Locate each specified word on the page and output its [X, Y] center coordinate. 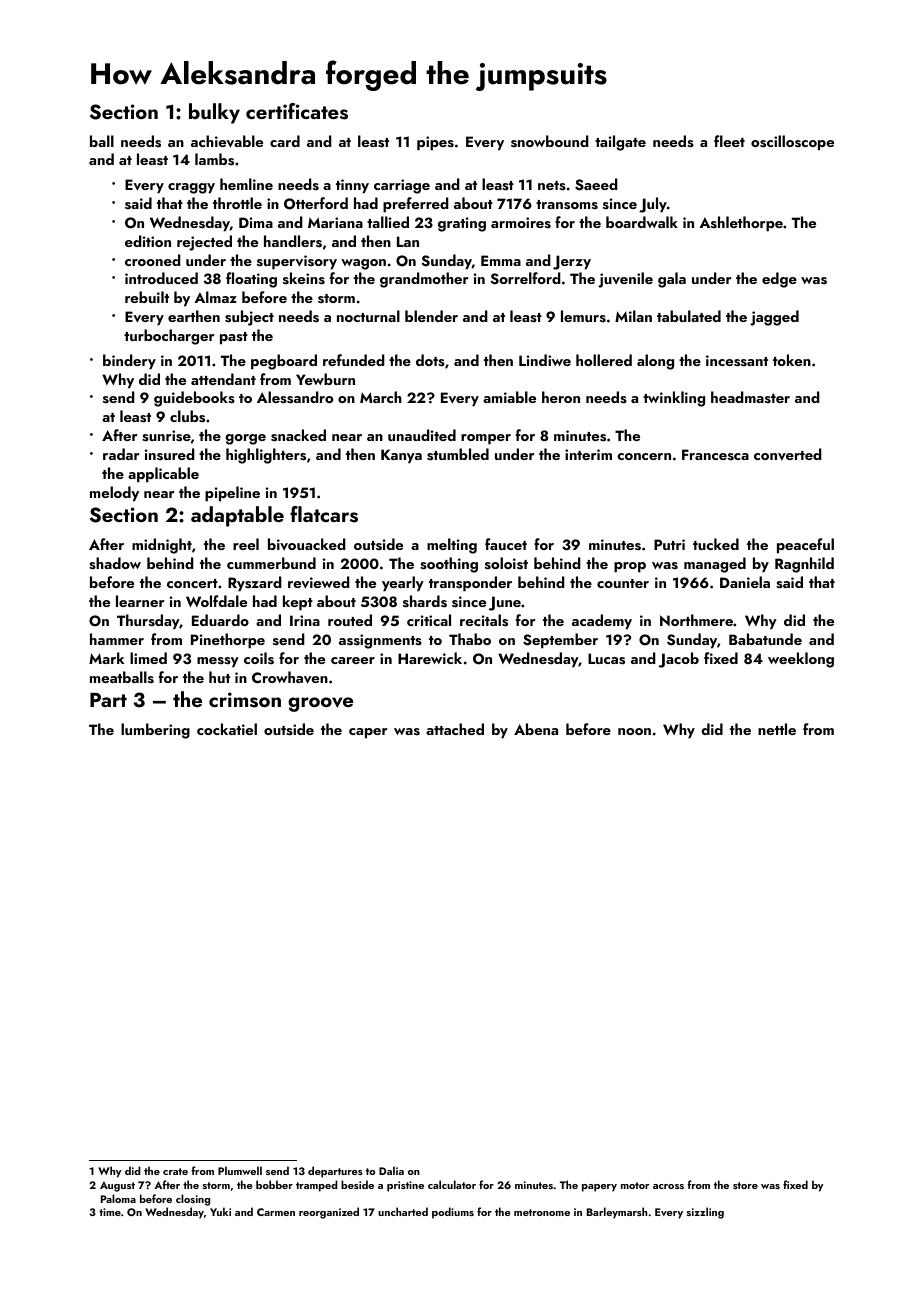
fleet [729, 141]
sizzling [705, 1213]
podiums [453, 1213]
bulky [214, 113]
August [117, 1186]
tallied [388, 222]
